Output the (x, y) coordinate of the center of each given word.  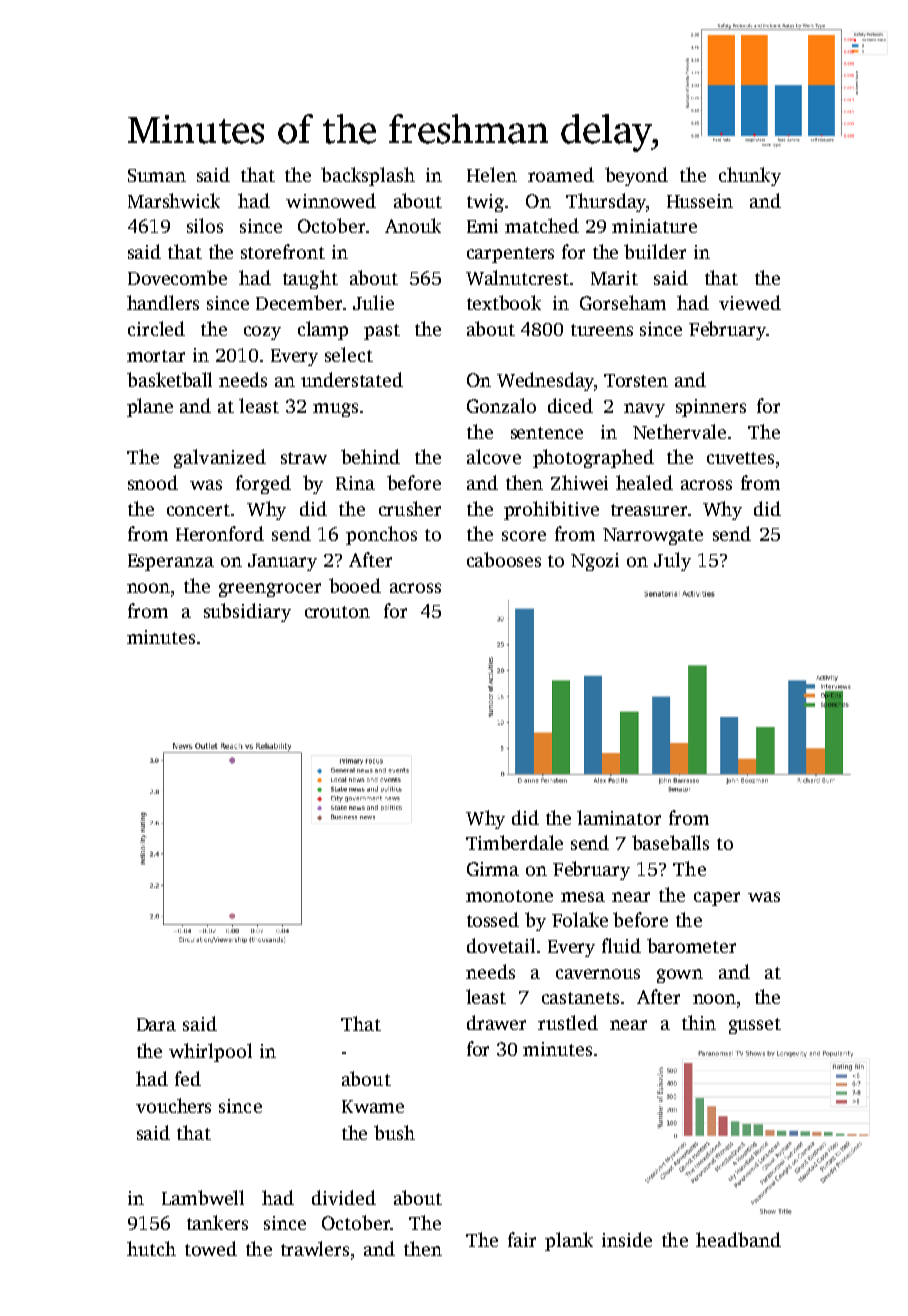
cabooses (504, 559)
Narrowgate (653, 536)
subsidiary (247, 612)
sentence (547, 433)
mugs (335, 410)
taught (310, 279)
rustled (568, 1022)
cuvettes (740, 458)
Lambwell (203, 1197)
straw (304, 458)
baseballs (670, 842)
